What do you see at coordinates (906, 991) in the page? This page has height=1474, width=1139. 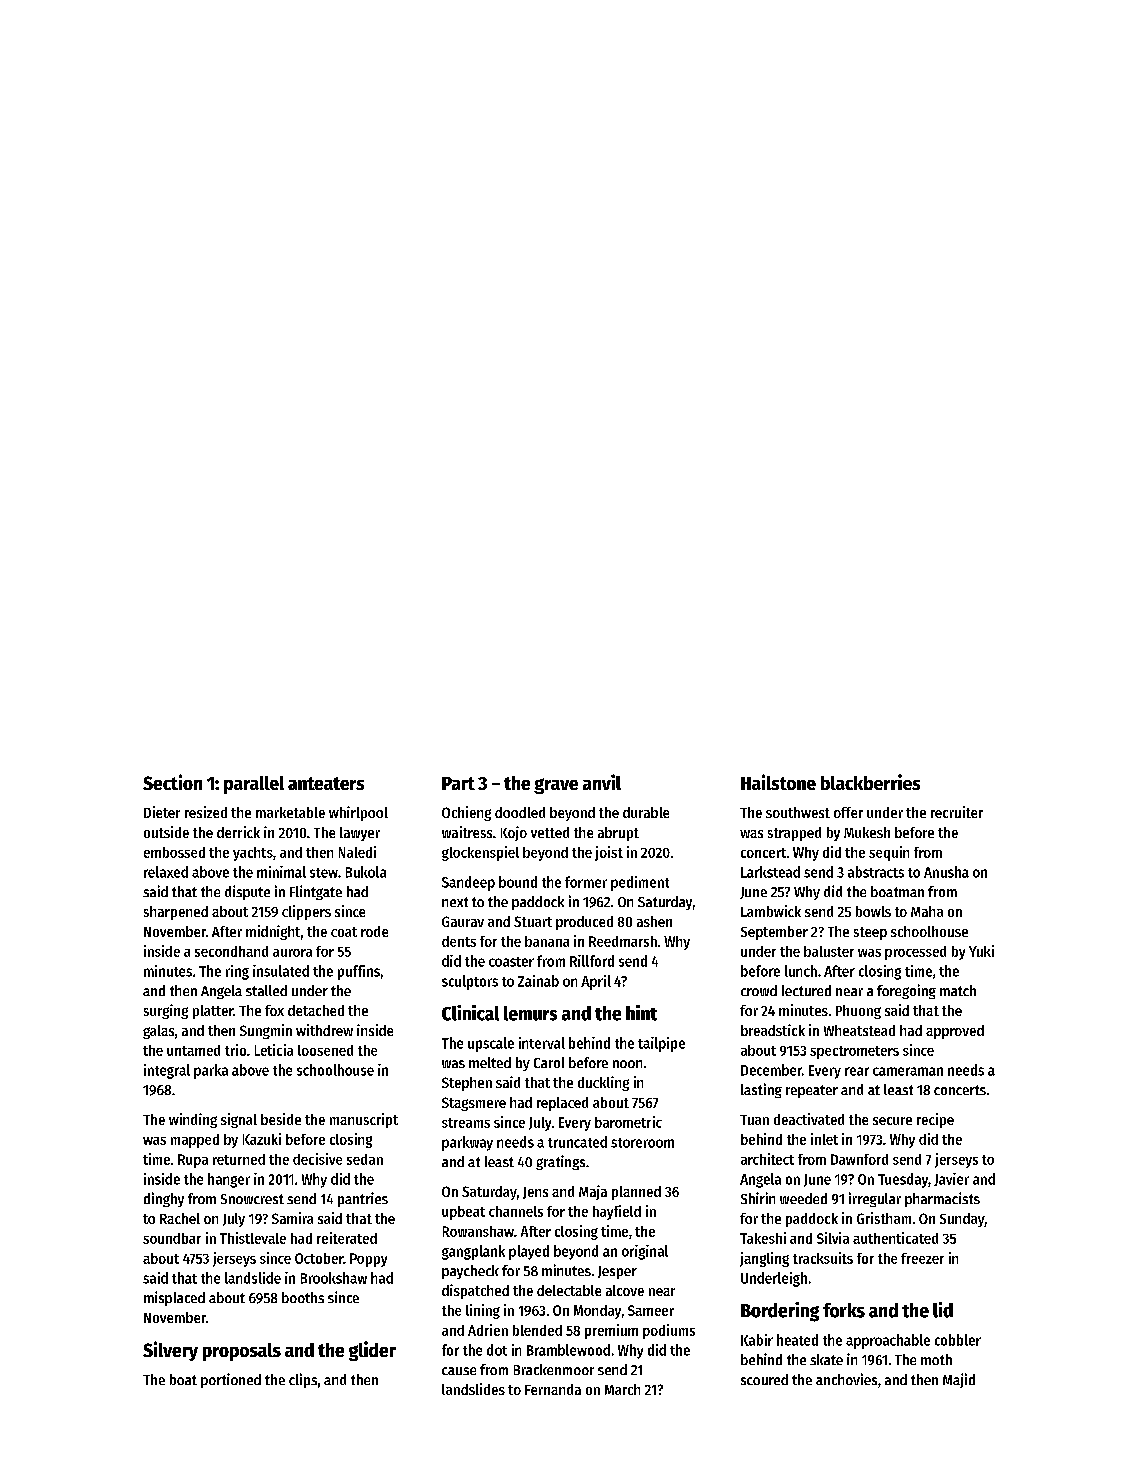 I see `foregoing` at bounding box center [906, 991].
